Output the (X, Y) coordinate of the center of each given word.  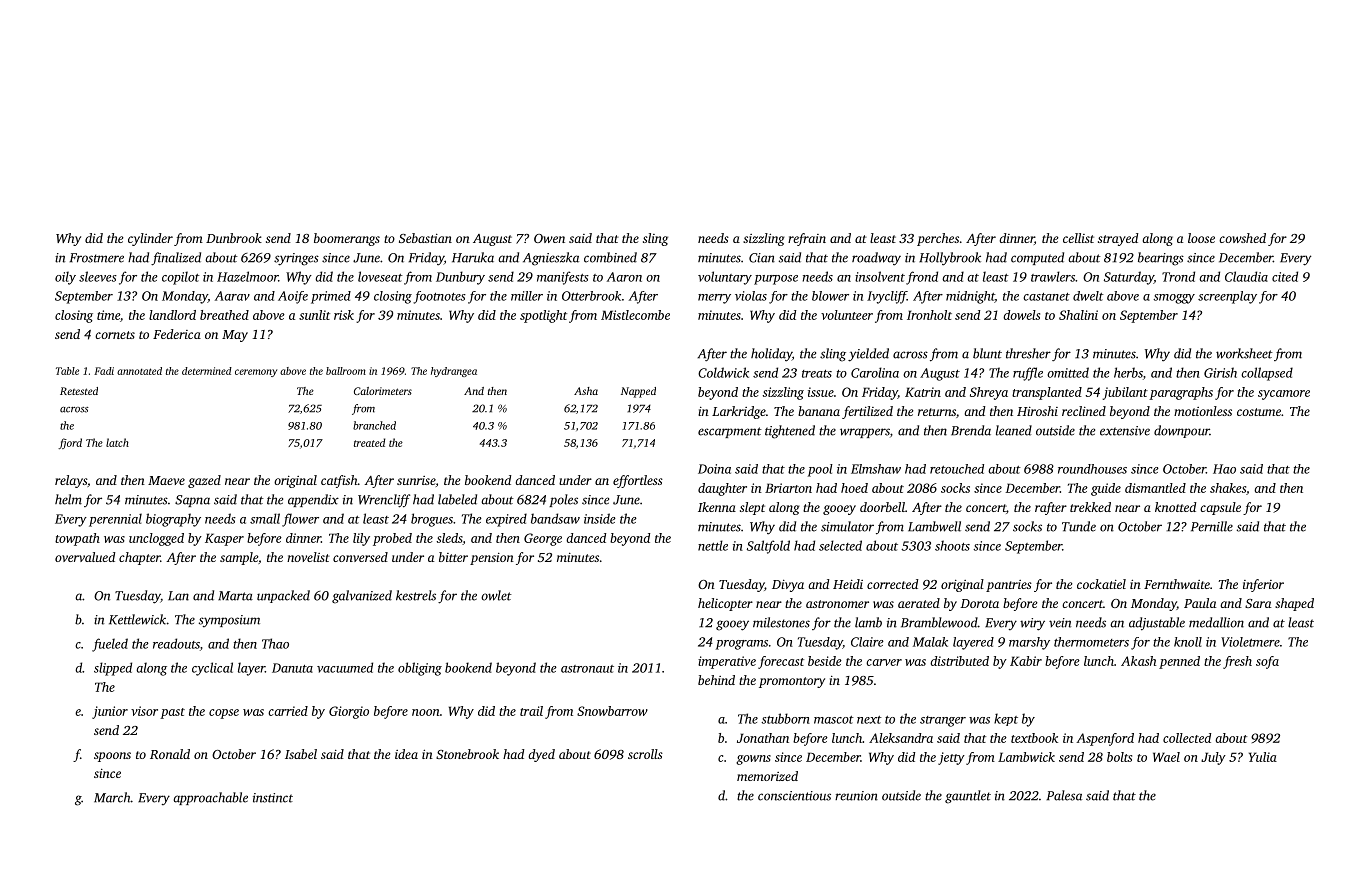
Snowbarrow (612, 711)
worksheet (1244, 353)
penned (1179, 662)
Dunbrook (234, 238)
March (112, 797)
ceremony (256, 373)
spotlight (543, 316)
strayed (1118, 239)
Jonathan (763, 738)
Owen (549, 238)
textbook (1034, 738)
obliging (420, 669)
